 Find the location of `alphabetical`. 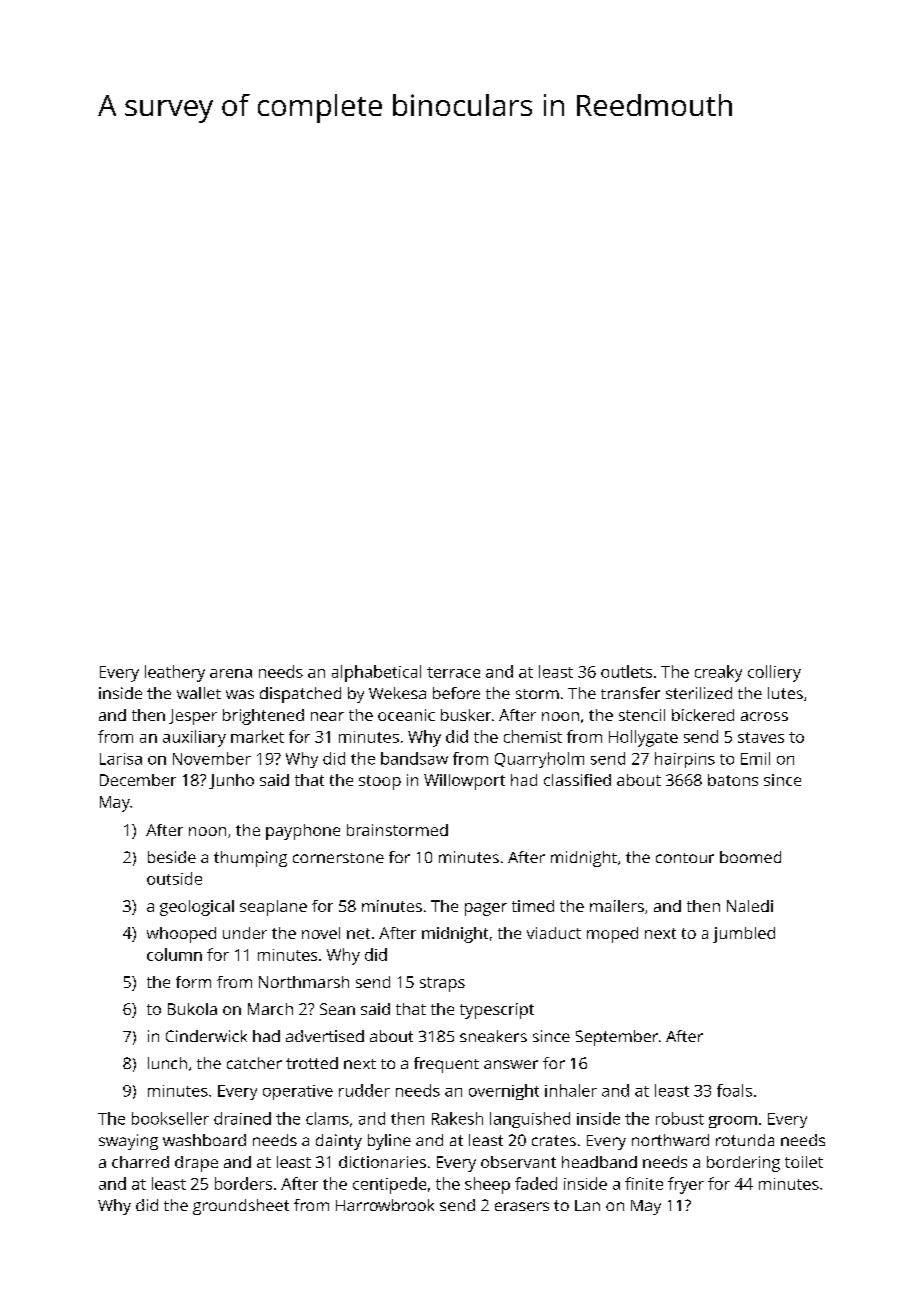

alphabetical is located at coordinates (376, 673).
